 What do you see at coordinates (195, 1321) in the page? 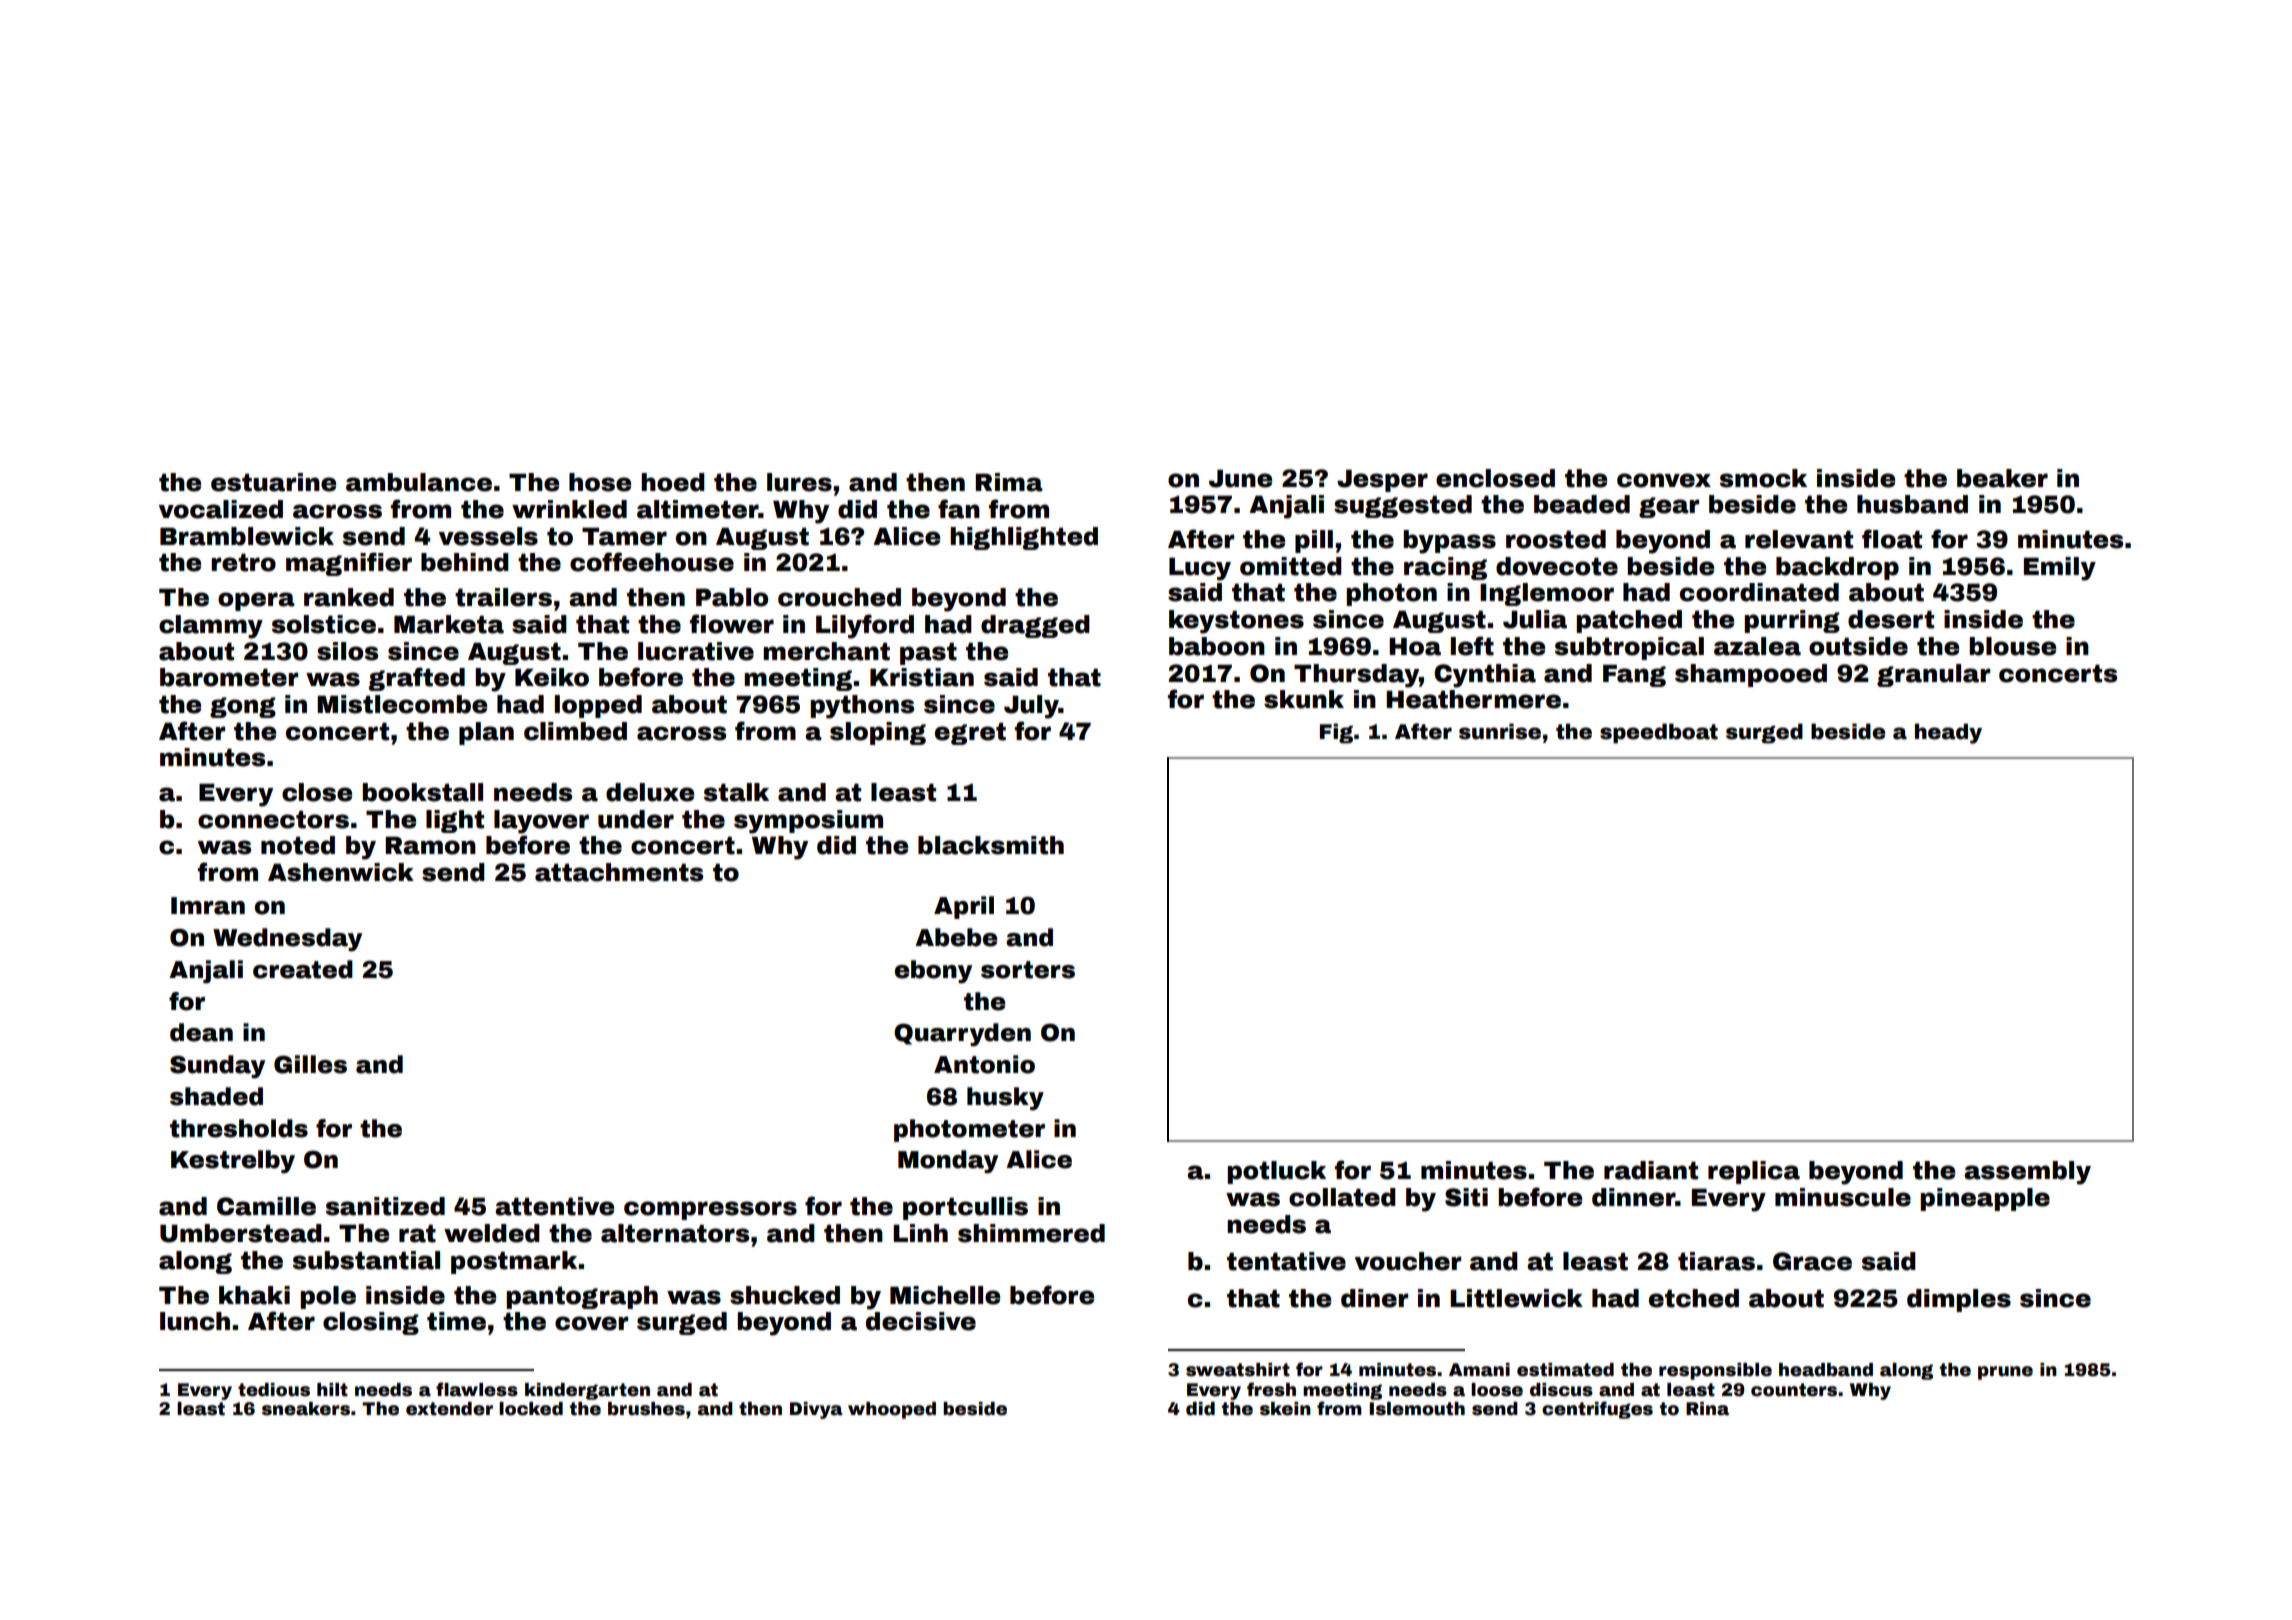
I see `lunch` at bounding box center [195, 1321].
